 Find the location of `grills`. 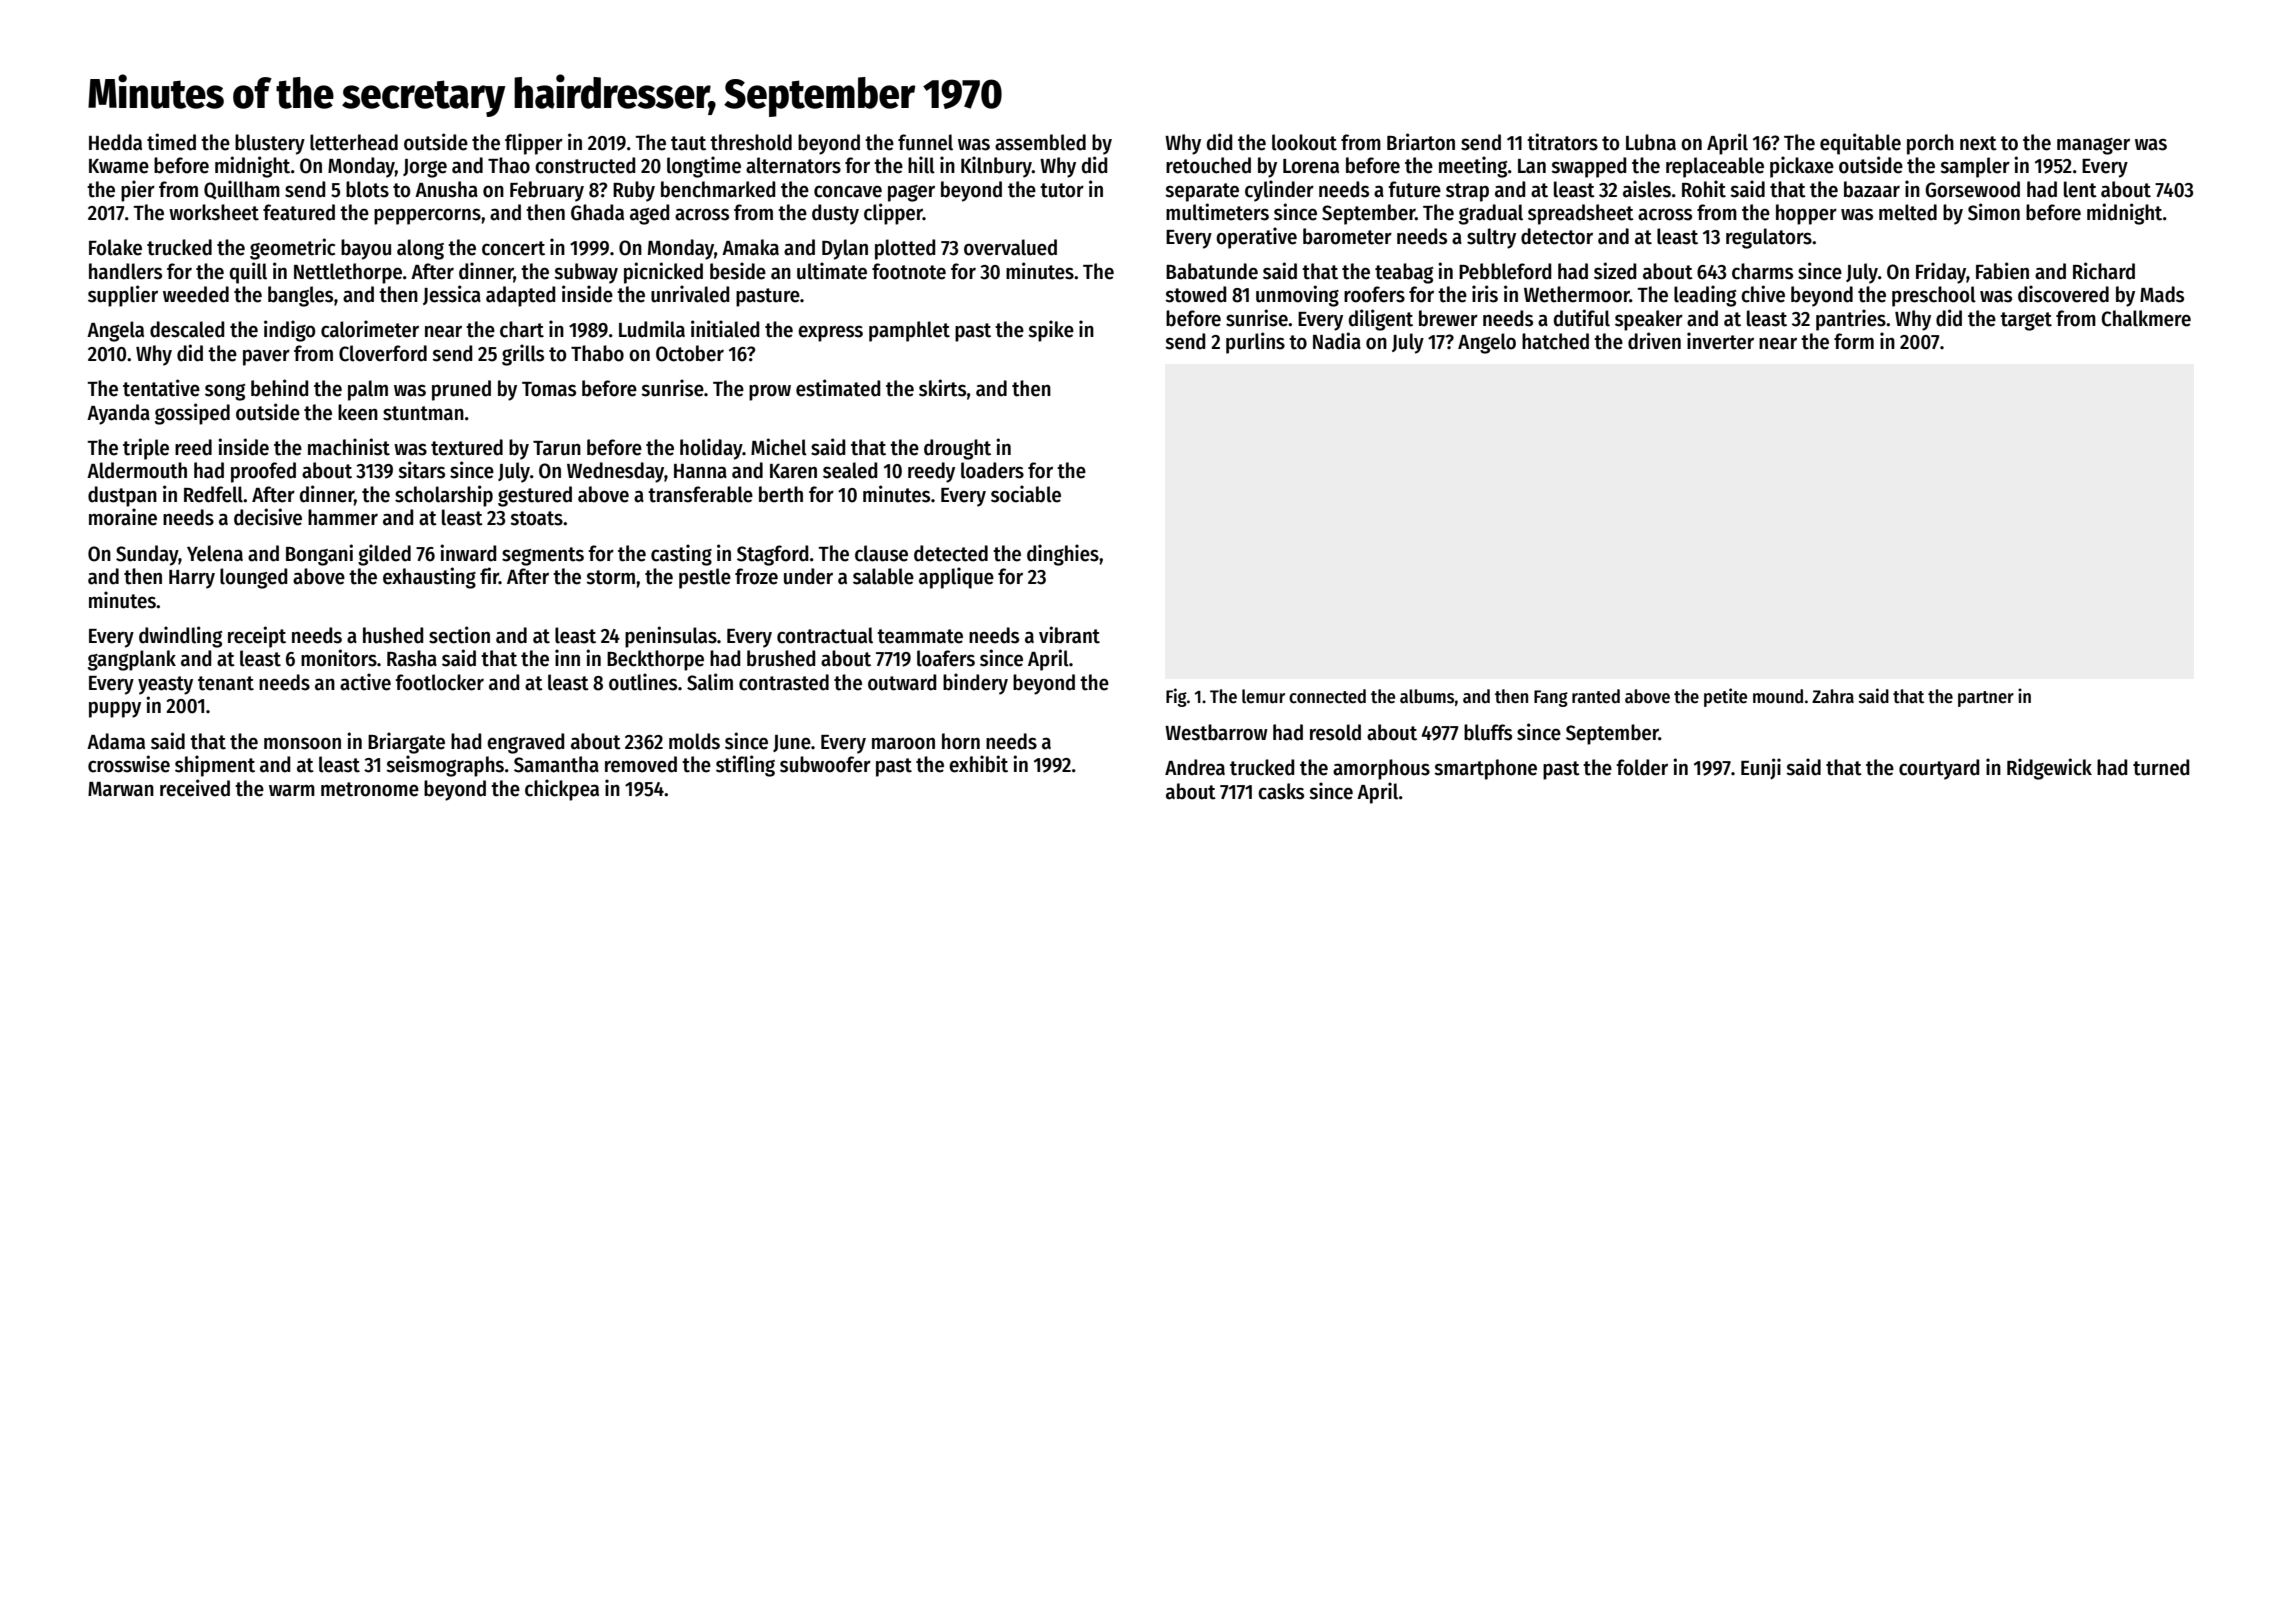

grills is located at coordinates (523, 355).
